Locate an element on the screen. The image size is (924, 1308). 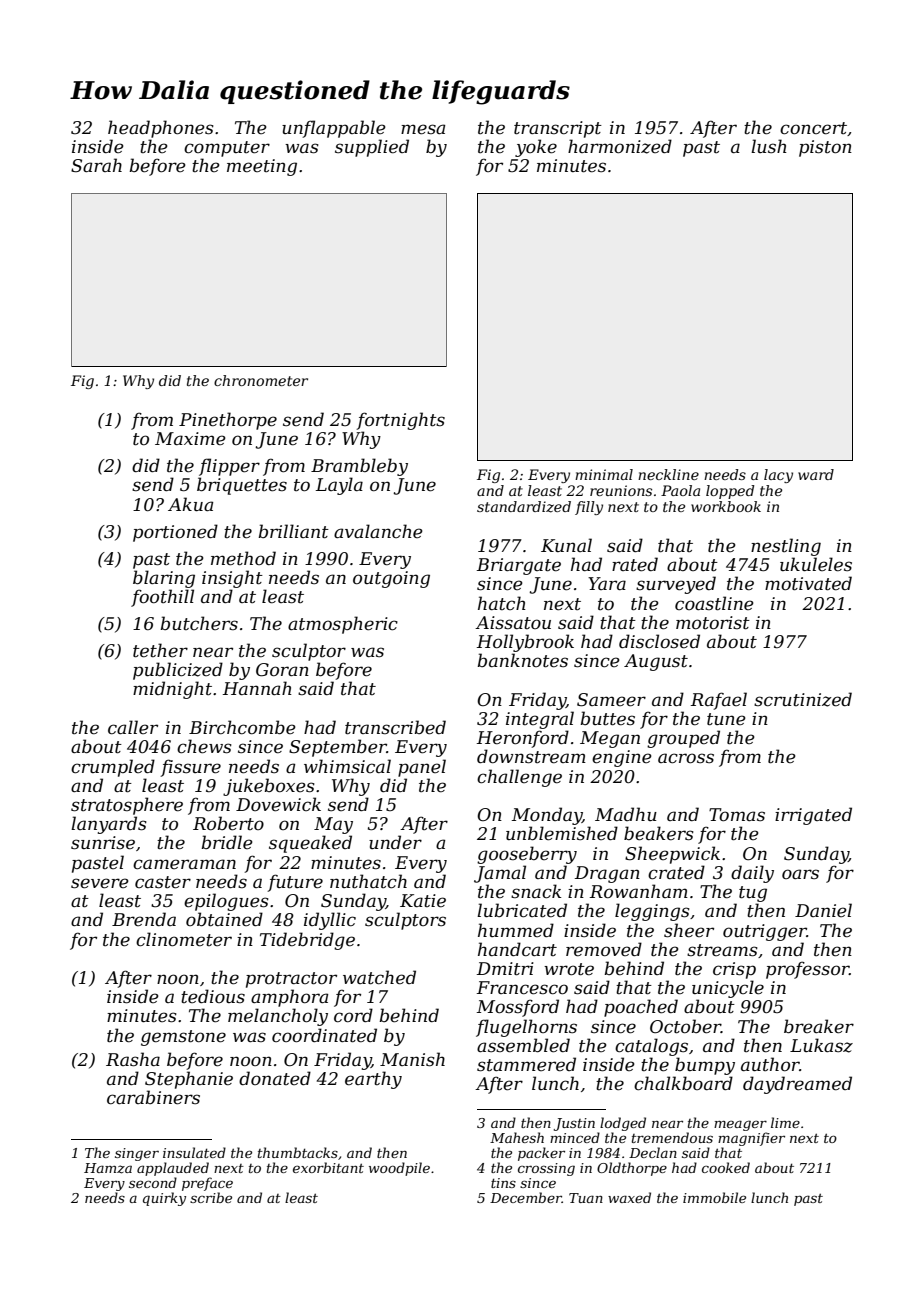
Madhu is located at coordinates (626, 814).
